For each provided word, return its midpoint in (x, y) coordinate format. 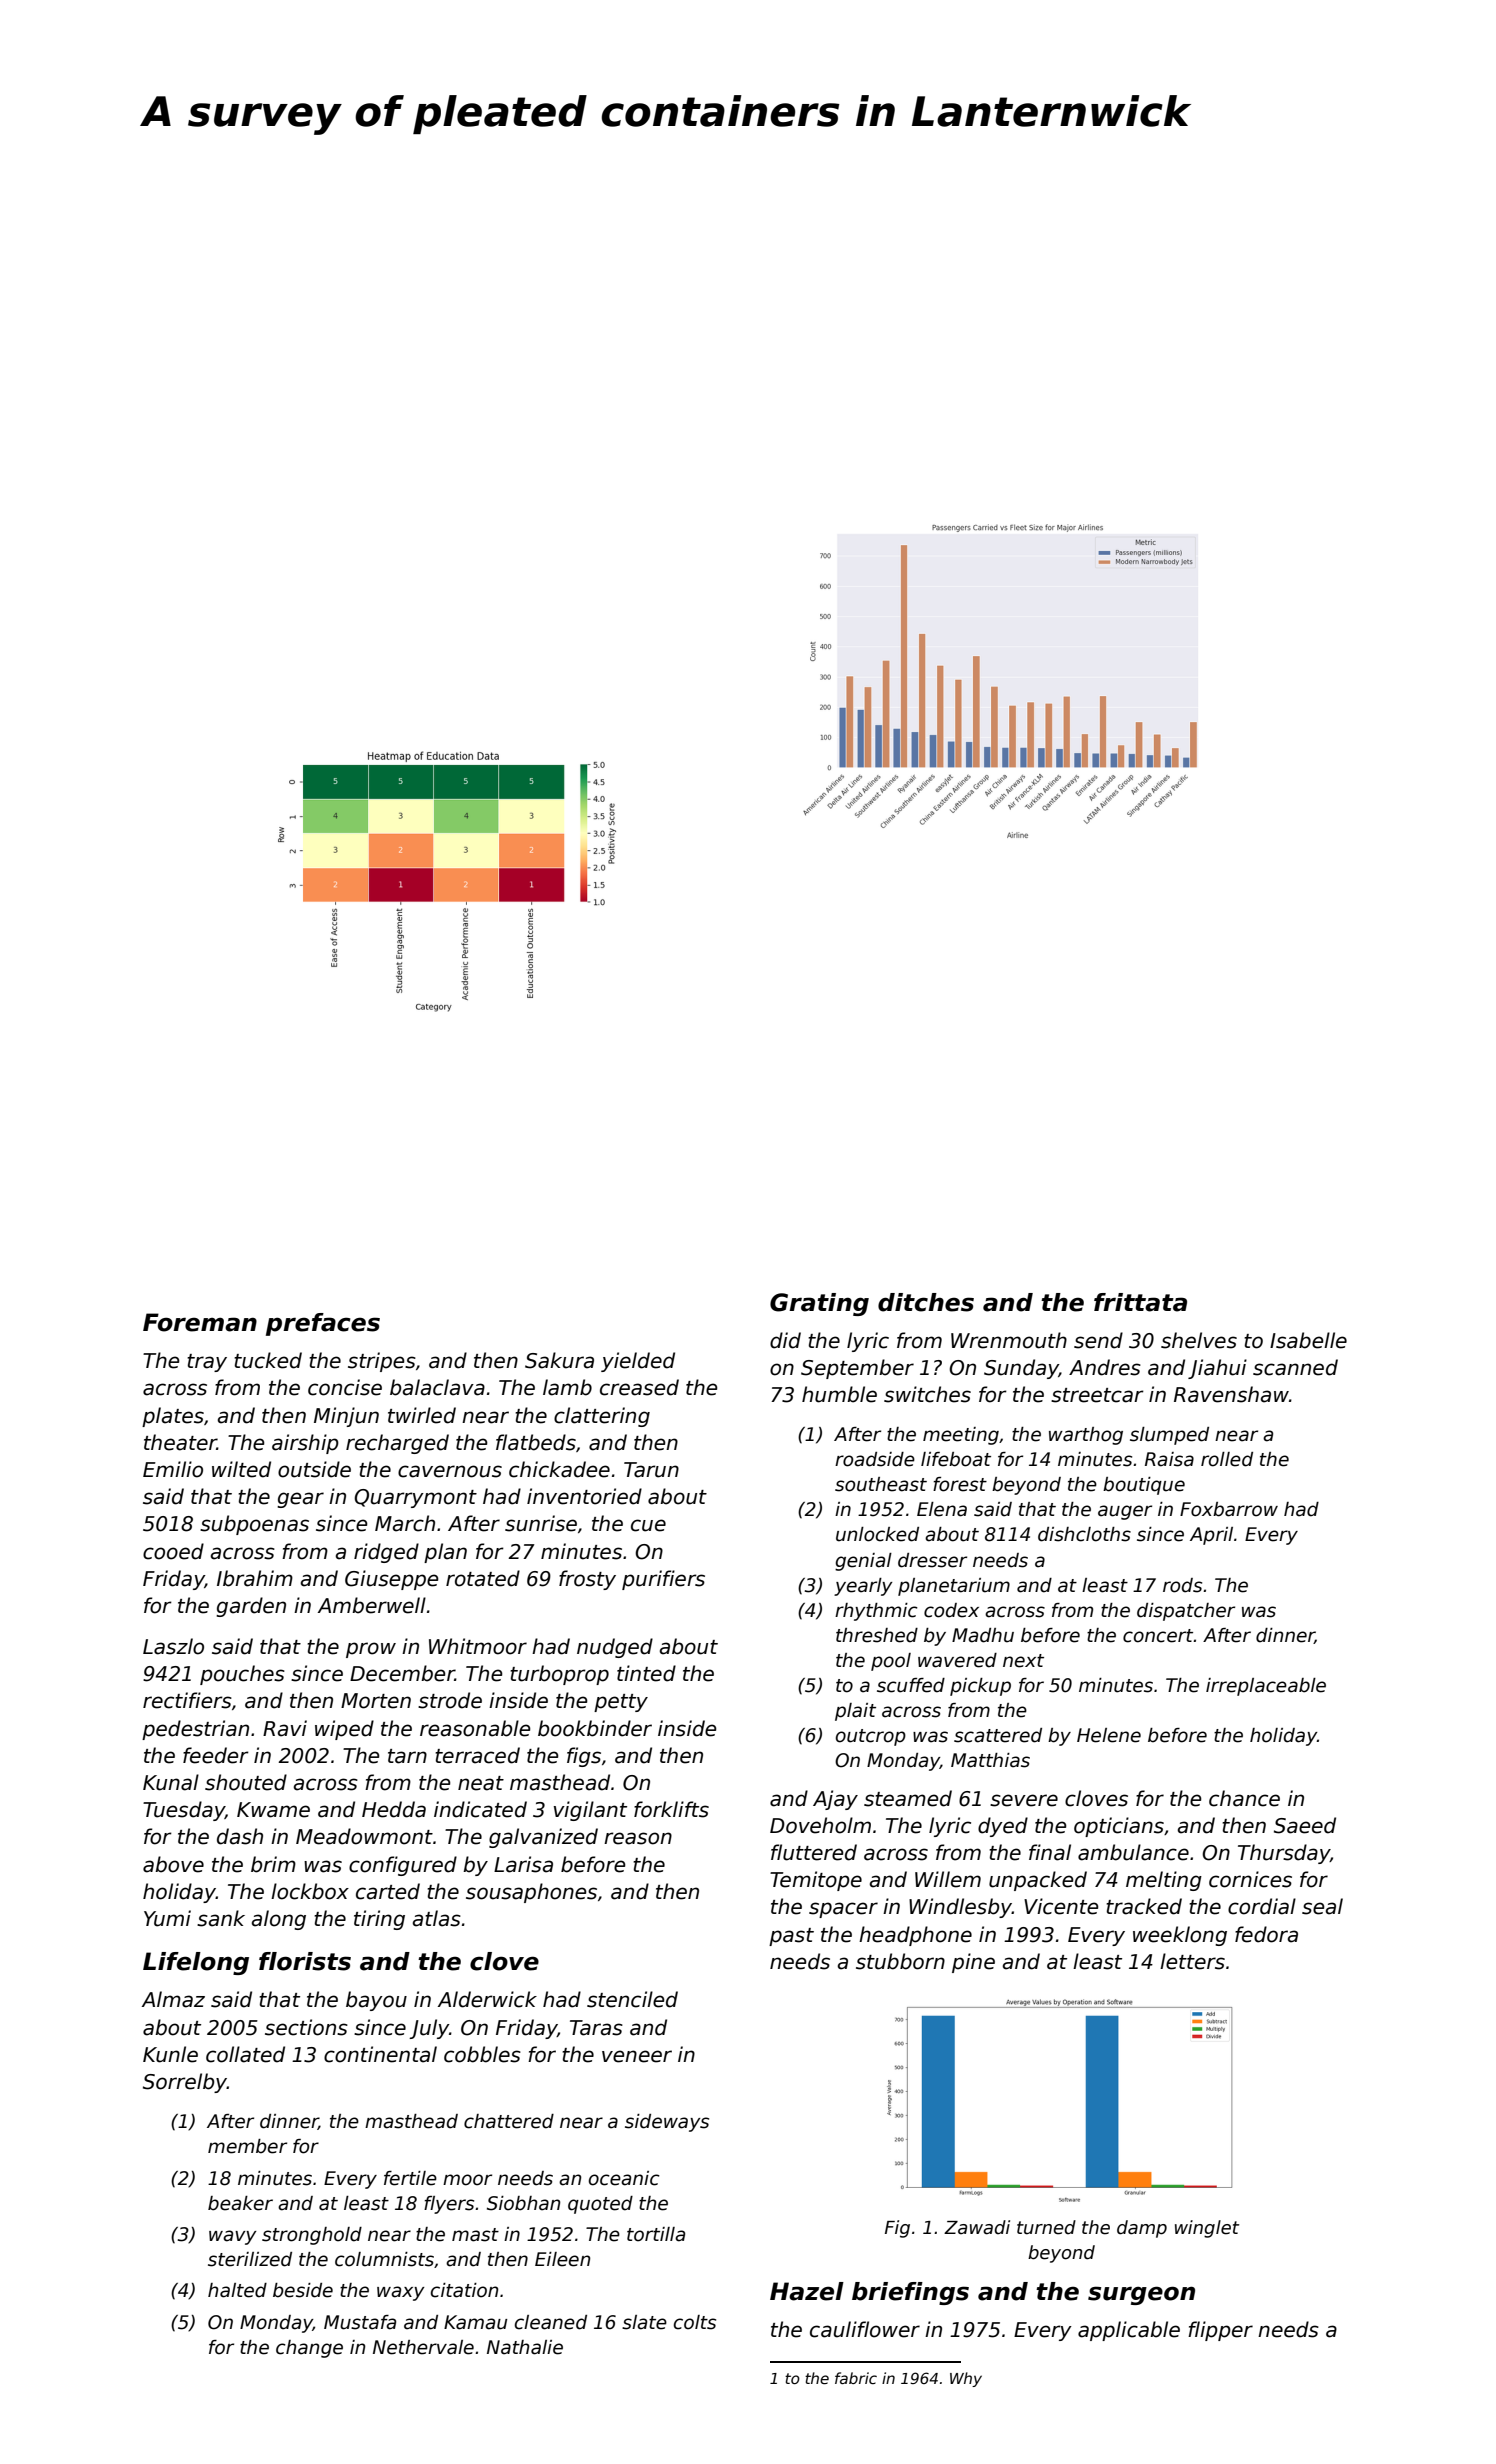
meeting (961, 1436)
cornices (1250, 1879)
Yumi (167, 1918)
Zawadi (977, 2227)
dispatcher (1186, 1612)
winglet (1207, 2229)
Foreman (200, 1322)
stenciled (632, 1999)
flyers (449, 2205)
